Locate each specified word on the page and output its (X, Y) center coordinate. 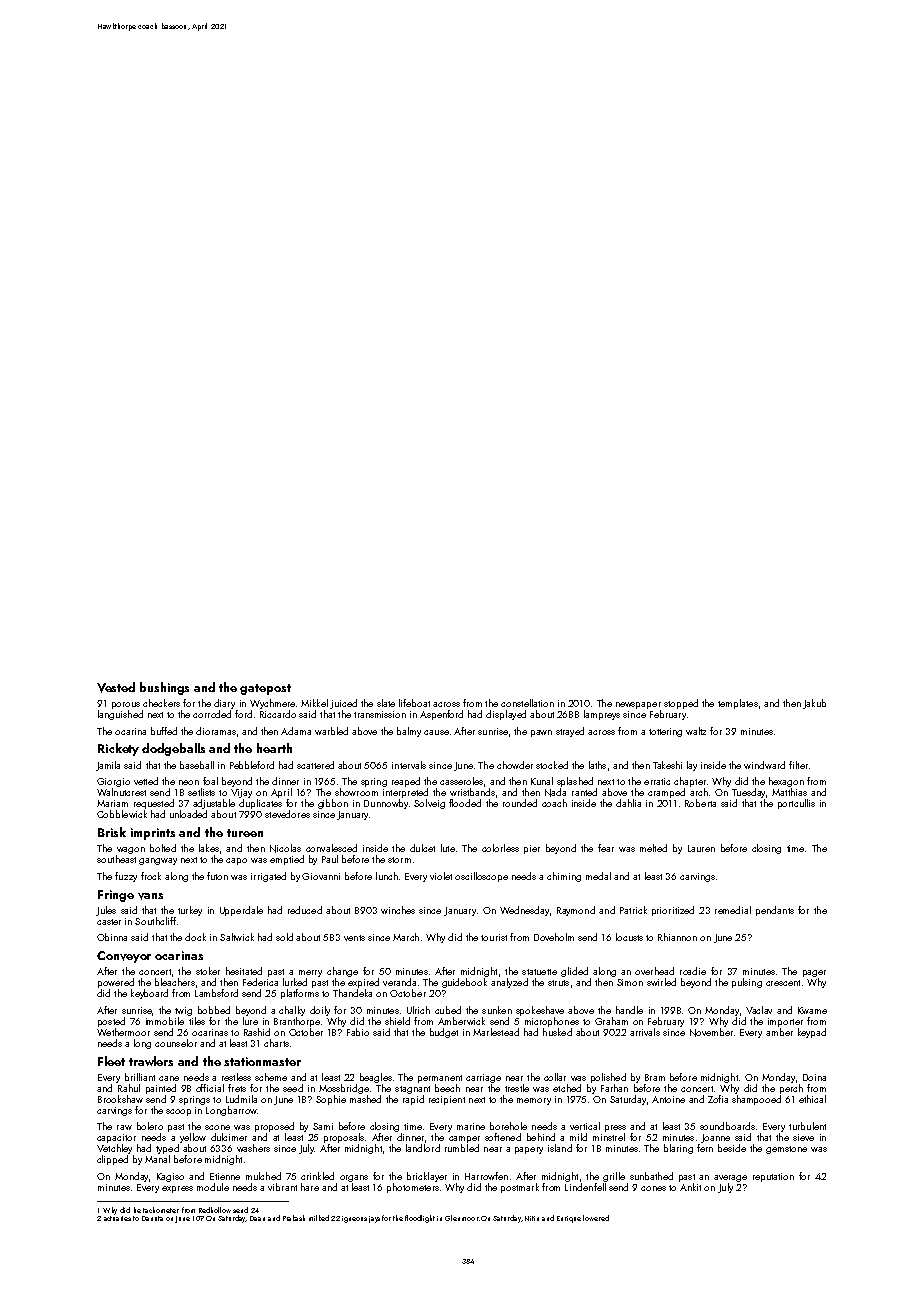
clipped (112, 1160)
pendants (775, 911)
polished (608, 1078)
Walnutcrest (121, 792)
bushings (164, 688)
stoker (208, 971)
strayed (570, 732)
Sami (323, 1126)
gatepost (265, 689)
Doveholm (554, 937)
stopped (681, 704)
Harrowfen (486, 1176)
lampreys (602, 715)
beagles (376, 1078)
